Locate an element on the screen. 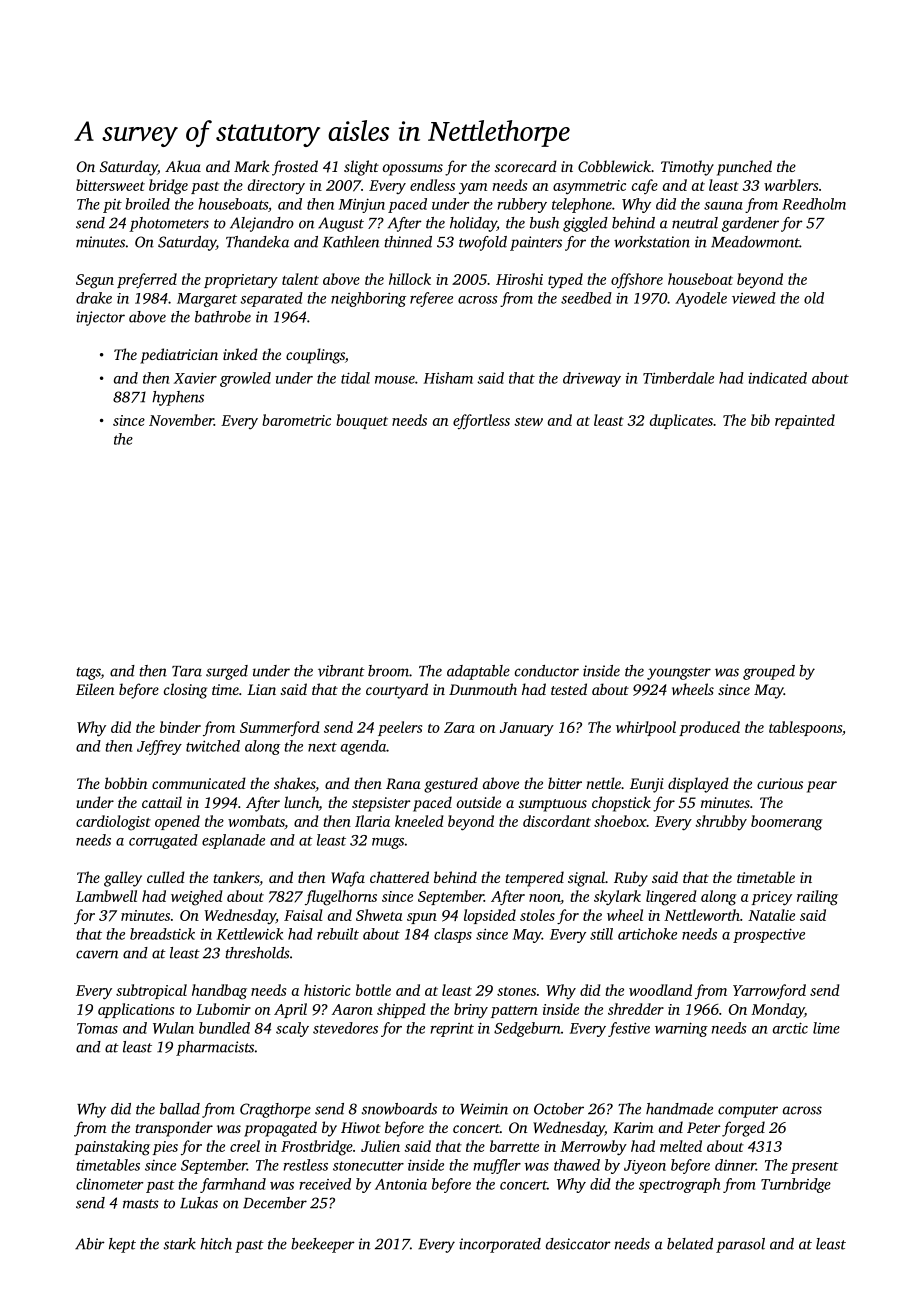  conductor is located at coordinates (547, 671).
